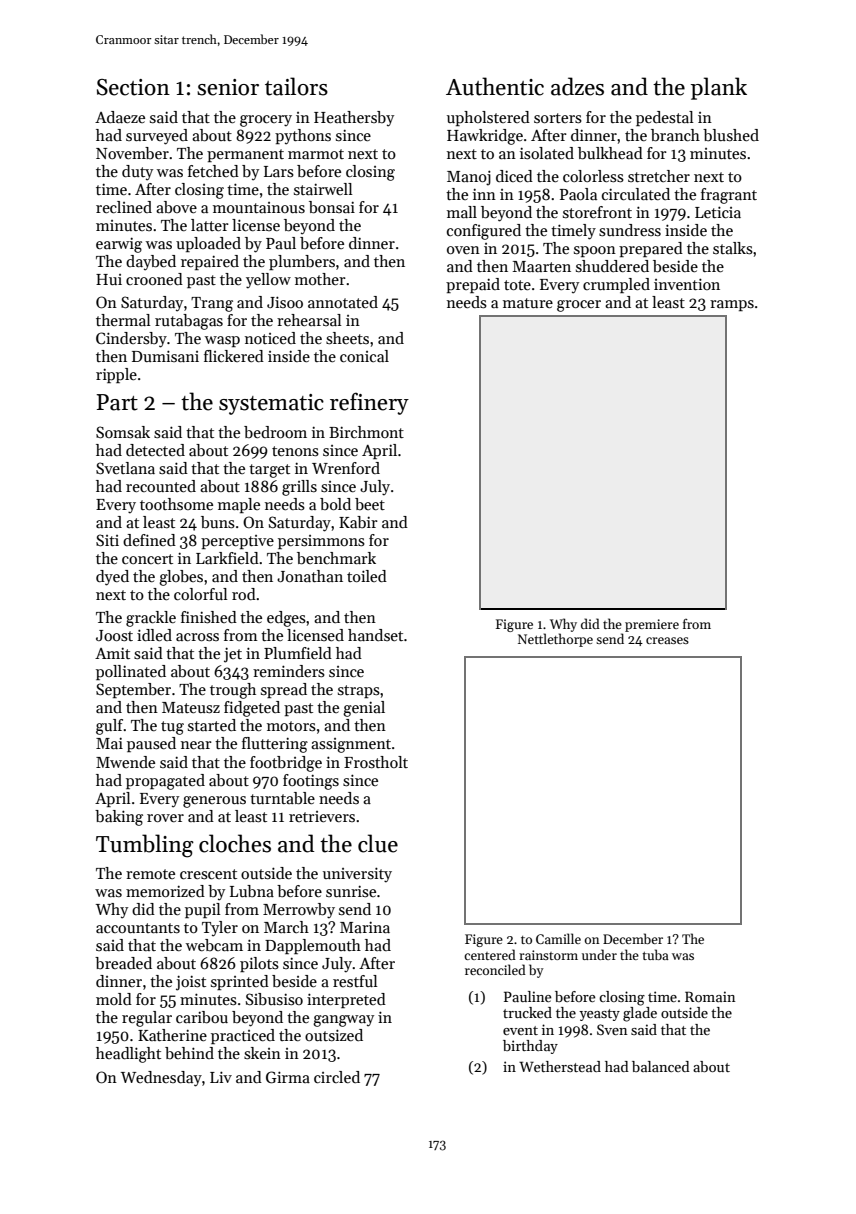 This document has height=1214, width=856. I want to click on mold, so click(114, 999).
